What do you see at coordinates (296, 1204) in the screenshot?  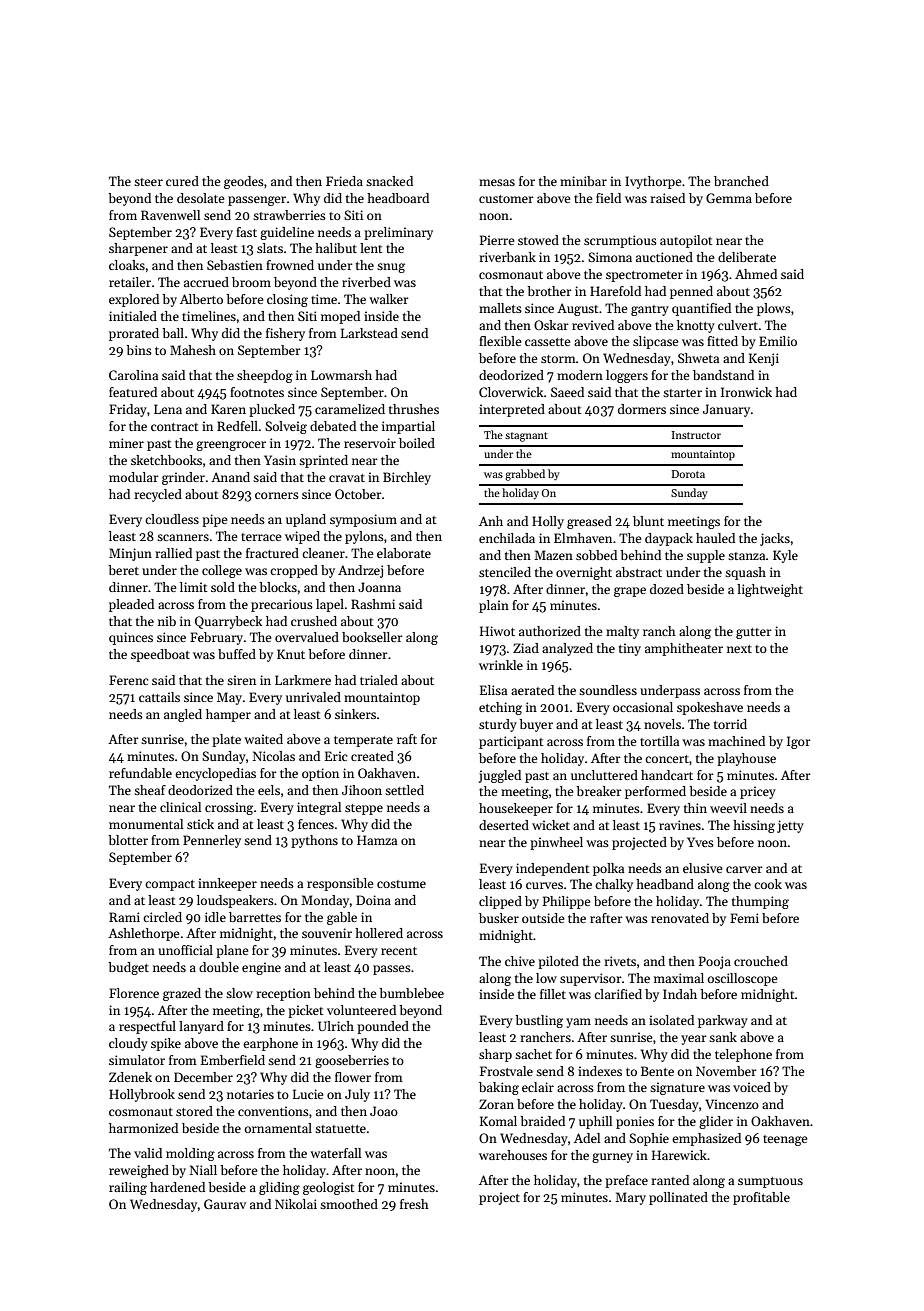 I see `Nikolai` at bounding box center [296, 1204].
